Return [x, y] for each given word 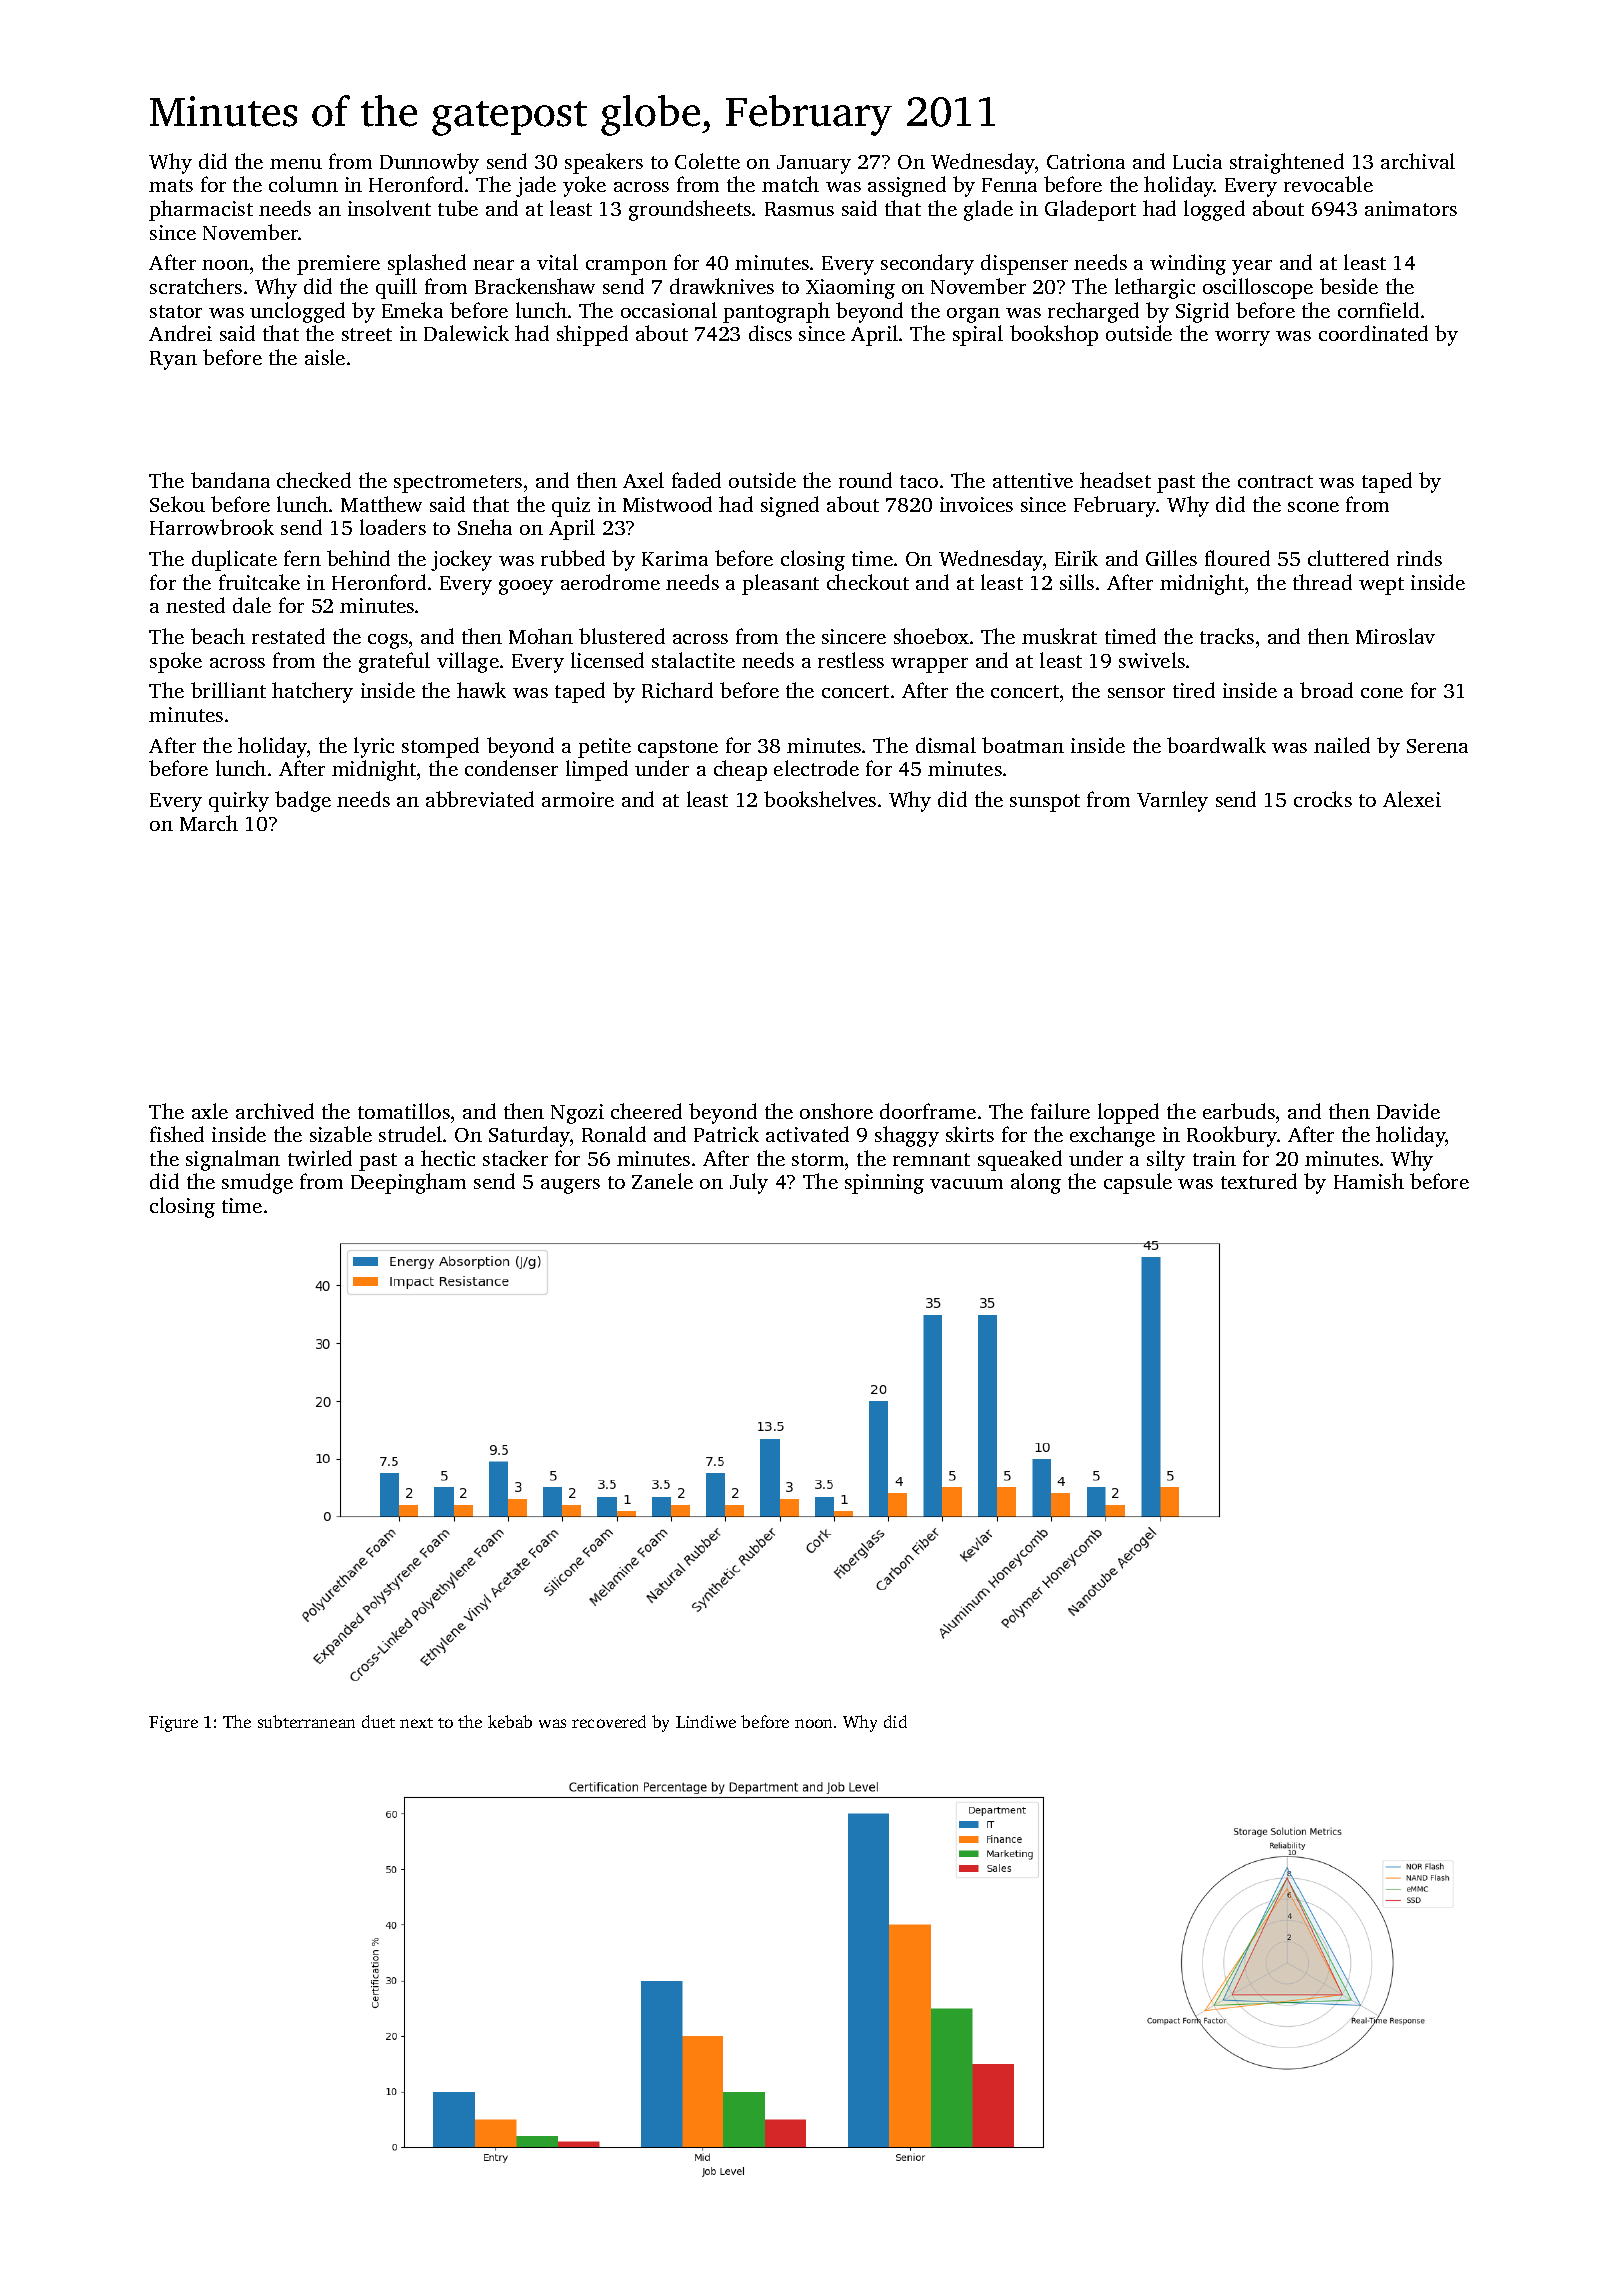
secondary [927, 264]
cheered [646, 1111]
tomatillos [404, 1111]
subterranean [306, 1721]
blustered [622, 636]
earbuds [1239, 1111]
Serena [1437, 746]
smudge [257, 1183]
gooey [526, 587]
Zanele [662, 1181]
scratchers [196, 286]
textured [1259, 1181]
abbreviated [480, 799]
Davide [1408, 1111]
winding [1188, 264]
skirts [970, 1134]
